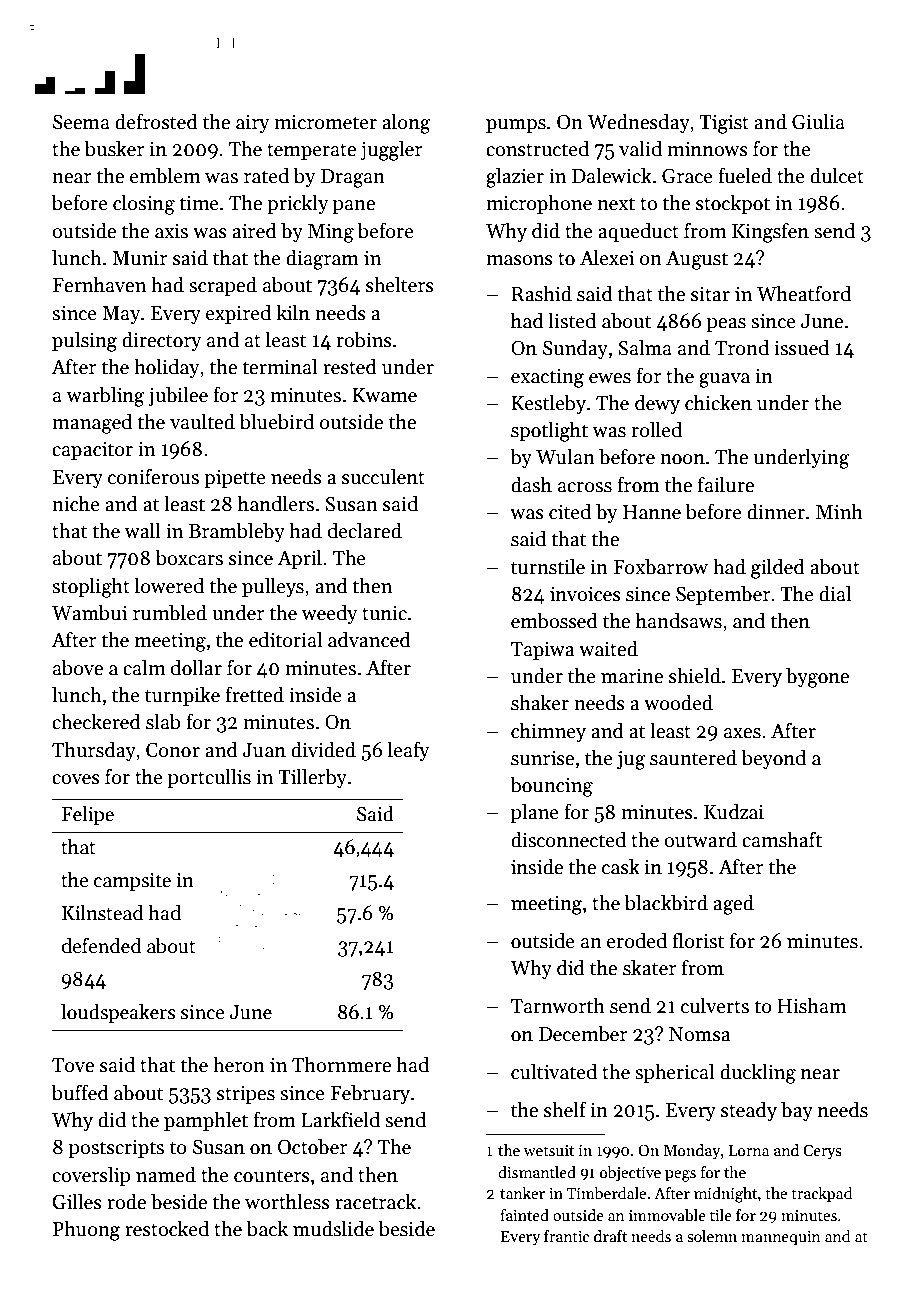  Describe the element at coordinates (267, 1228) in the image. I see `back` at that location.
